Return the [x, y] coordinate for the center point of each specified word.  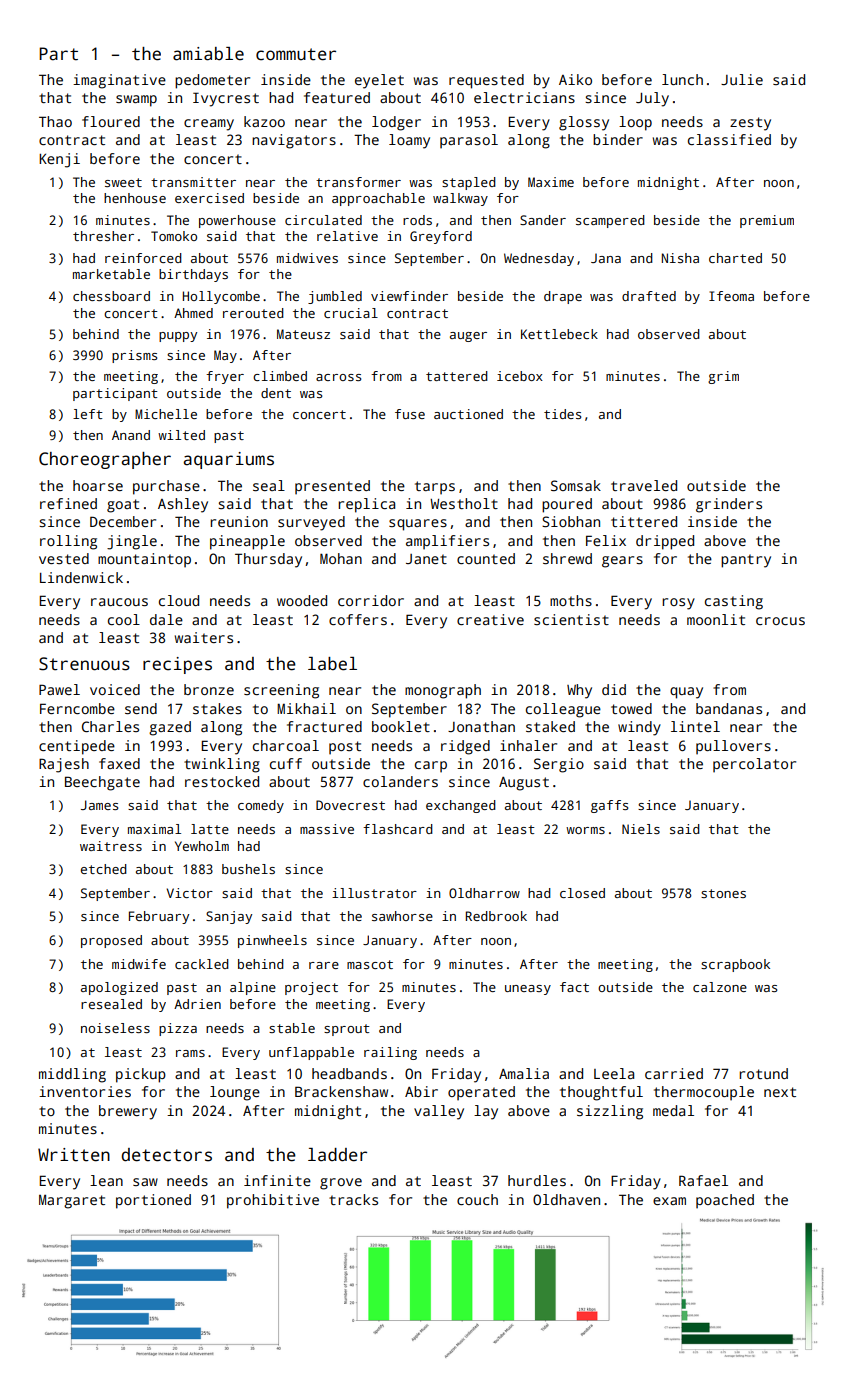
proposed [111, 941]
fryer [225, 377]
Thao [55, 121]
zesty [750, 124]
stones [723, 893]
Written [74, 1155]
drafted [649, 296]
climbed [280, 376]
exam [669, 1201]
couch [477, 1199]
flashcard [398, 829]
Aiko [575, 79]
